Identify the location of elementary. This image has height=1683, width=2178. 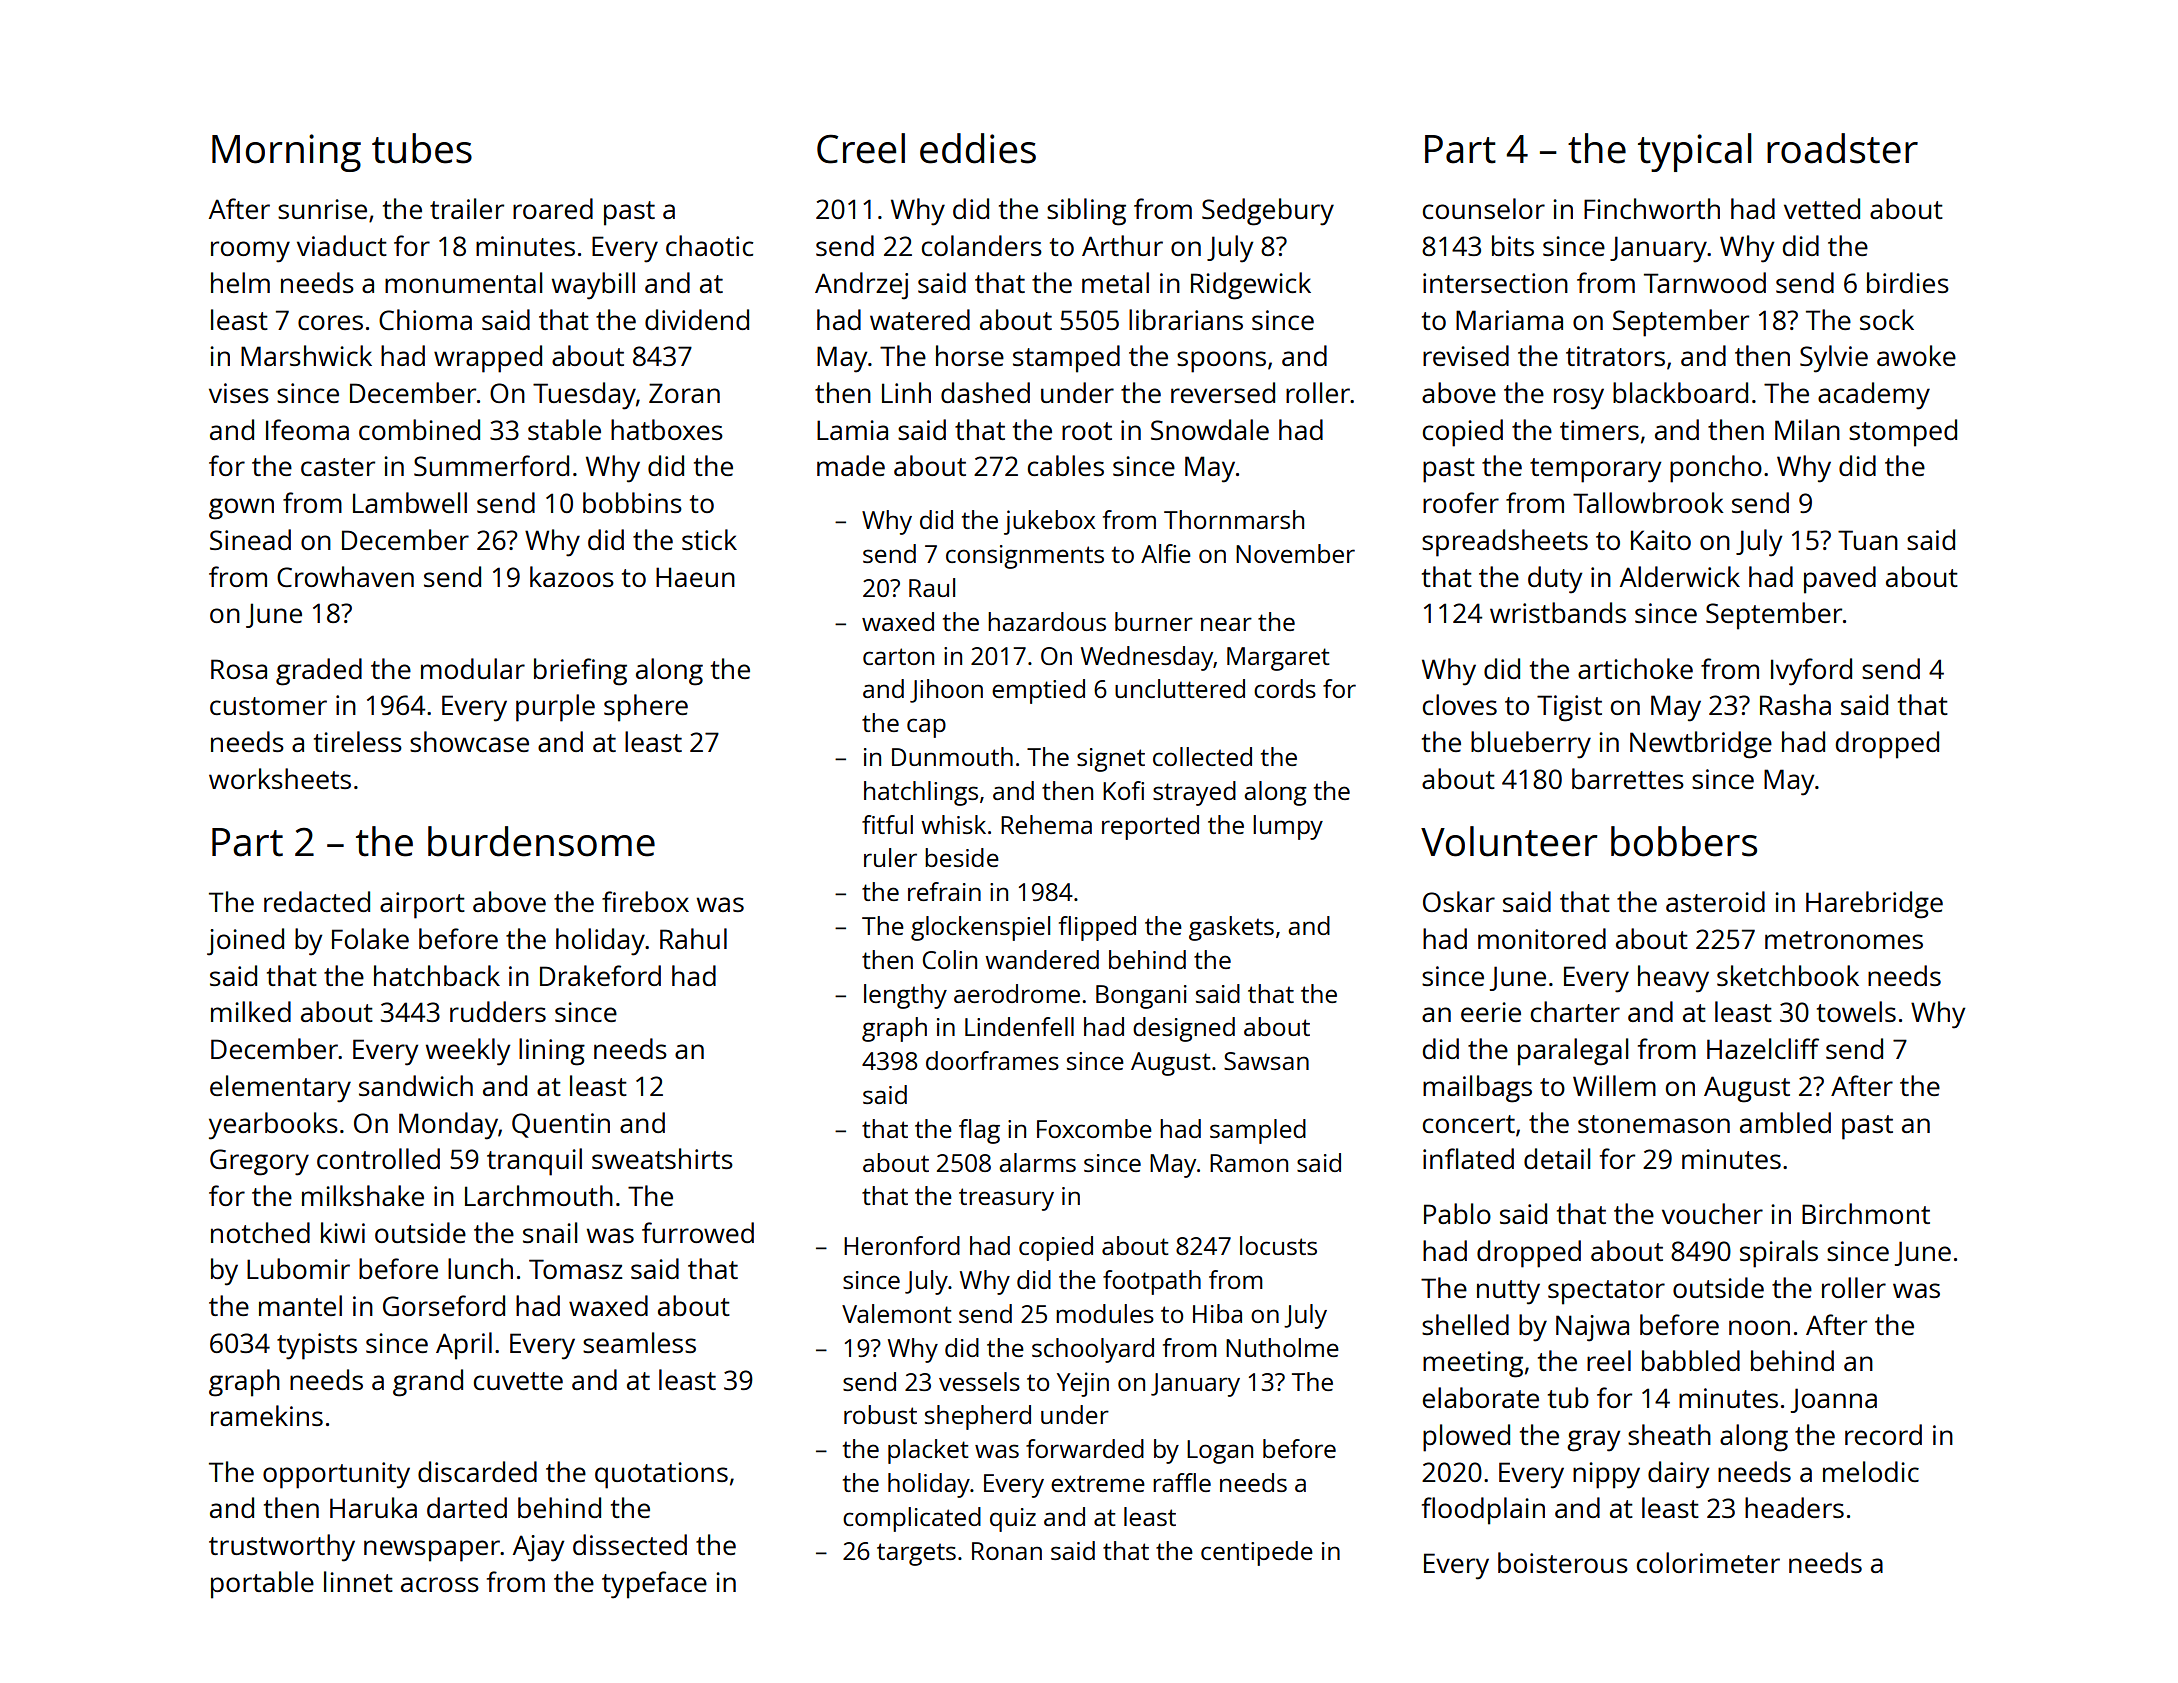
(280, 1089).
